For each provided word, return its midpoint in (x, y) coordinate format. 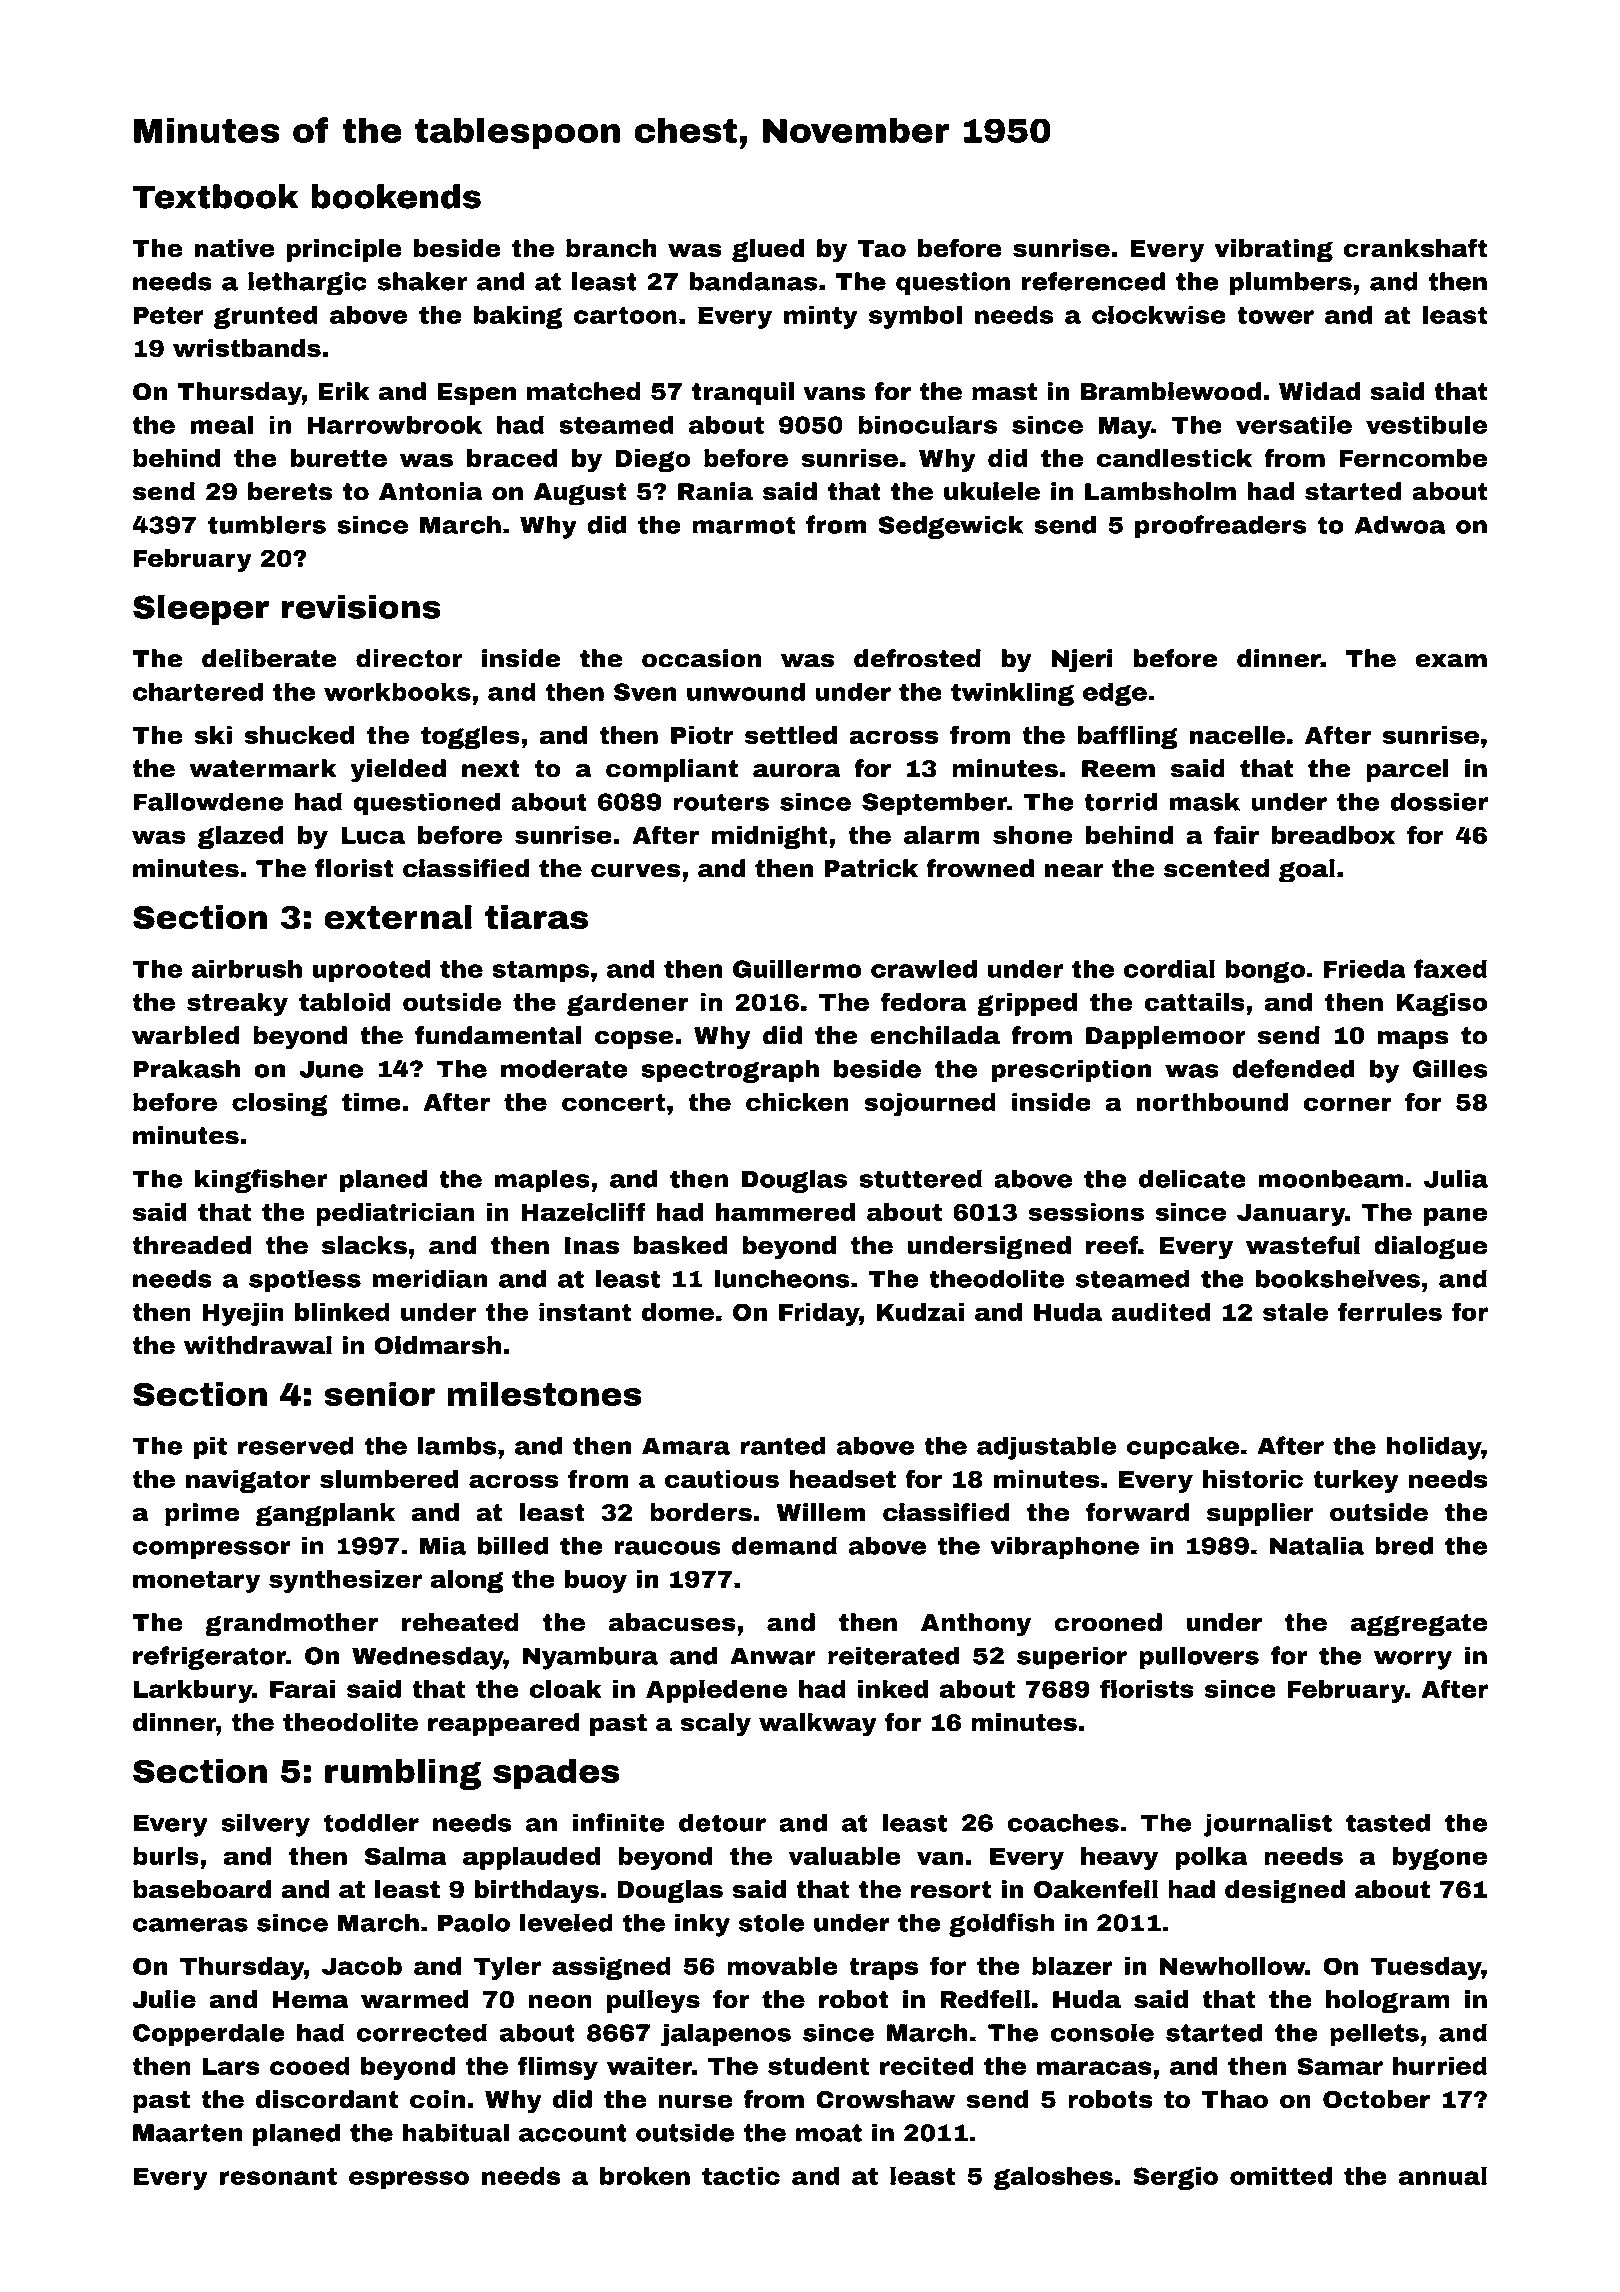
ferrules (1390, 1311)
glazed (241, 837)
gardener (627, 1004)
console (1102, 2032)
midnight (770, 837)
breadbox (1333, 835)
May (1125, 427)
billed (513, 1545)
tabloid (344, 1002)
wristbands (247, 348)
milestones (544, 1393)
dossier (1439, 801)
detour (722, 1822)
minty (821, 317)
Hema (310, 2000)
